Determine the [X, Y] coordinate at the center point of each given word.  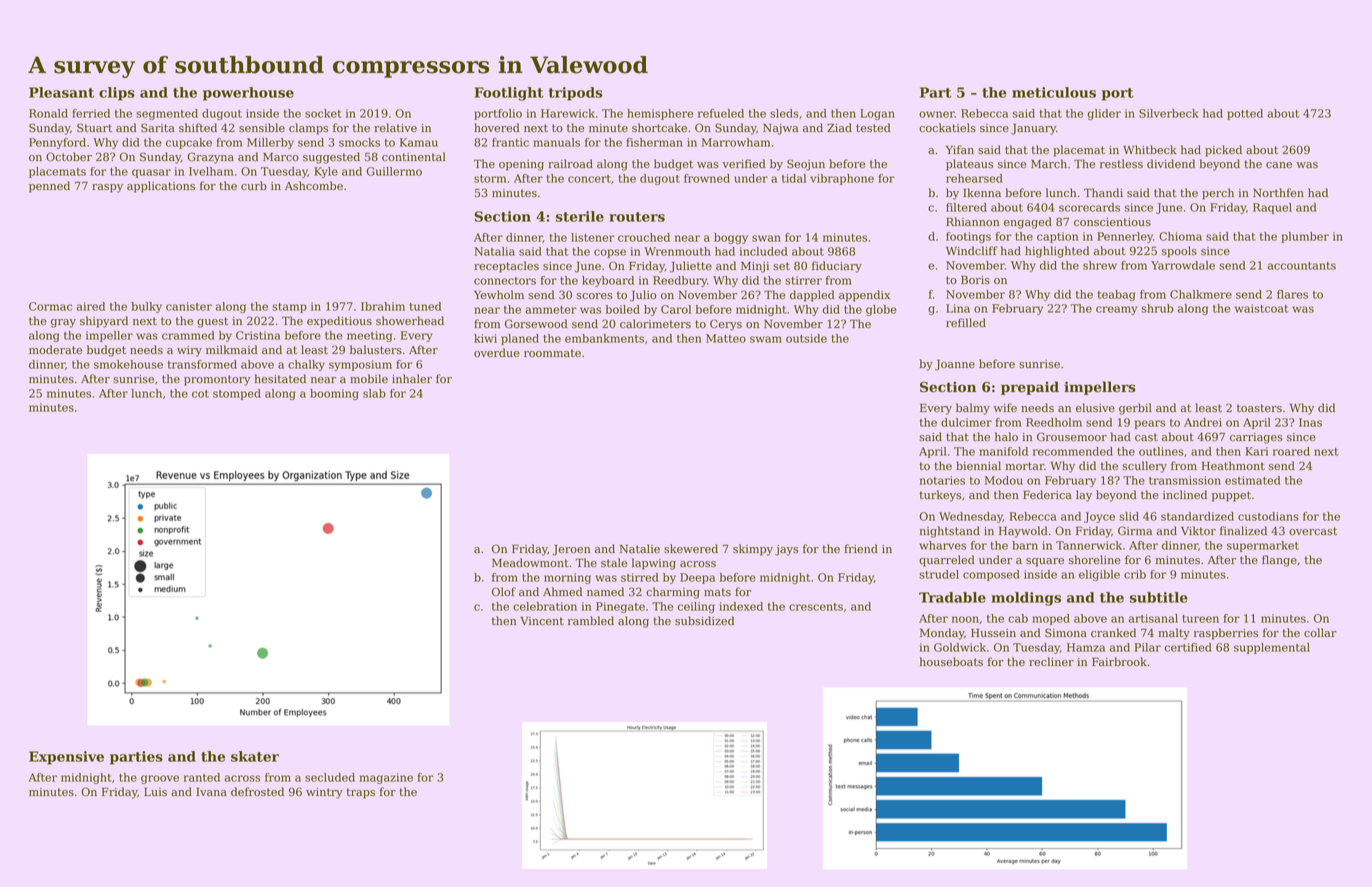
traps [360, 793]
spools [1179, 252]
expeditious [339, 322]
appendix [864, 296]
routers [637, 217]
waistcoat [1262, 308]
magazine [386, 778]
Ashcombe [314, 186]
